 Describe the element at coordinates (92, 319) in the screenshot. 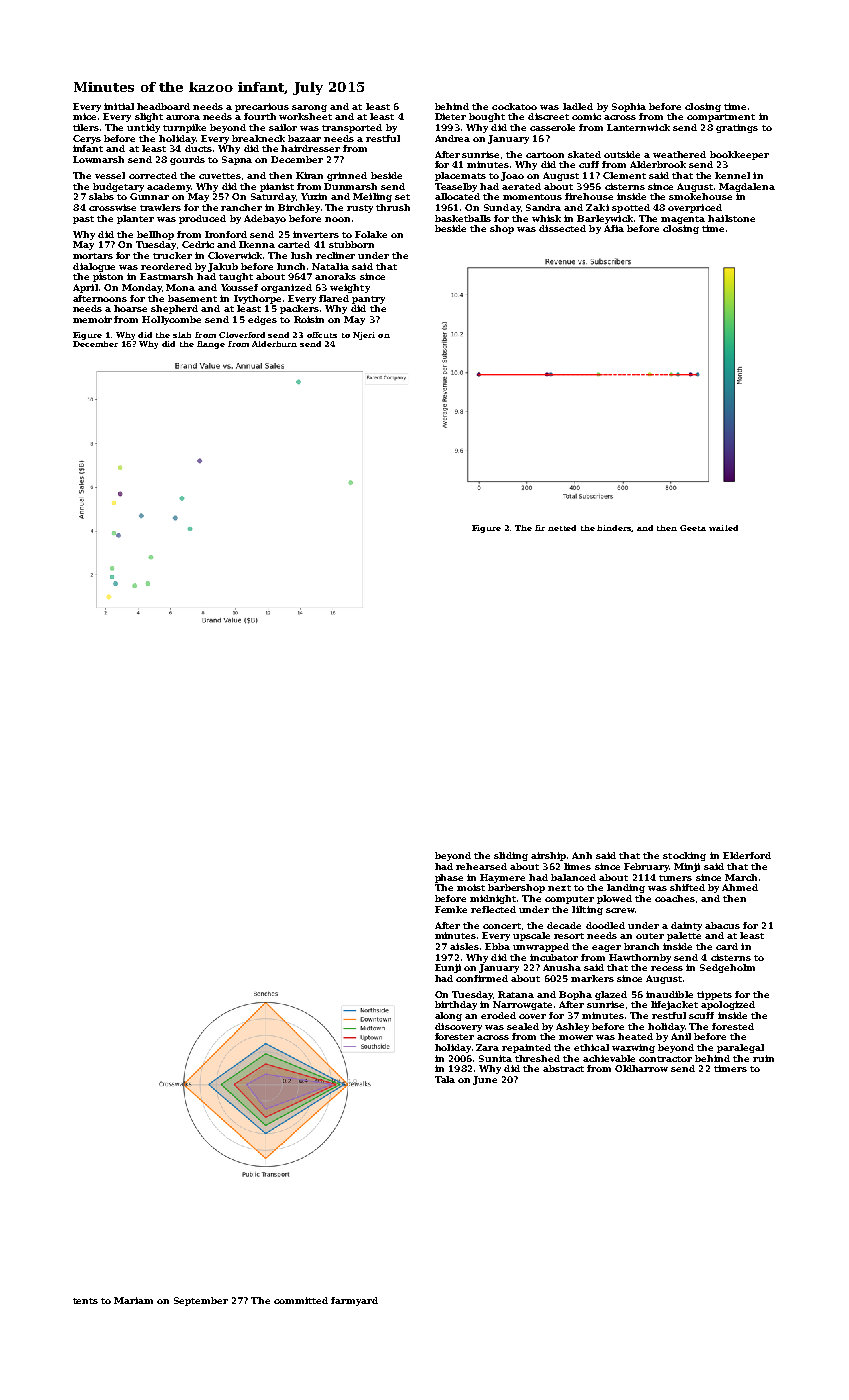

I see `memoir` at that location.
